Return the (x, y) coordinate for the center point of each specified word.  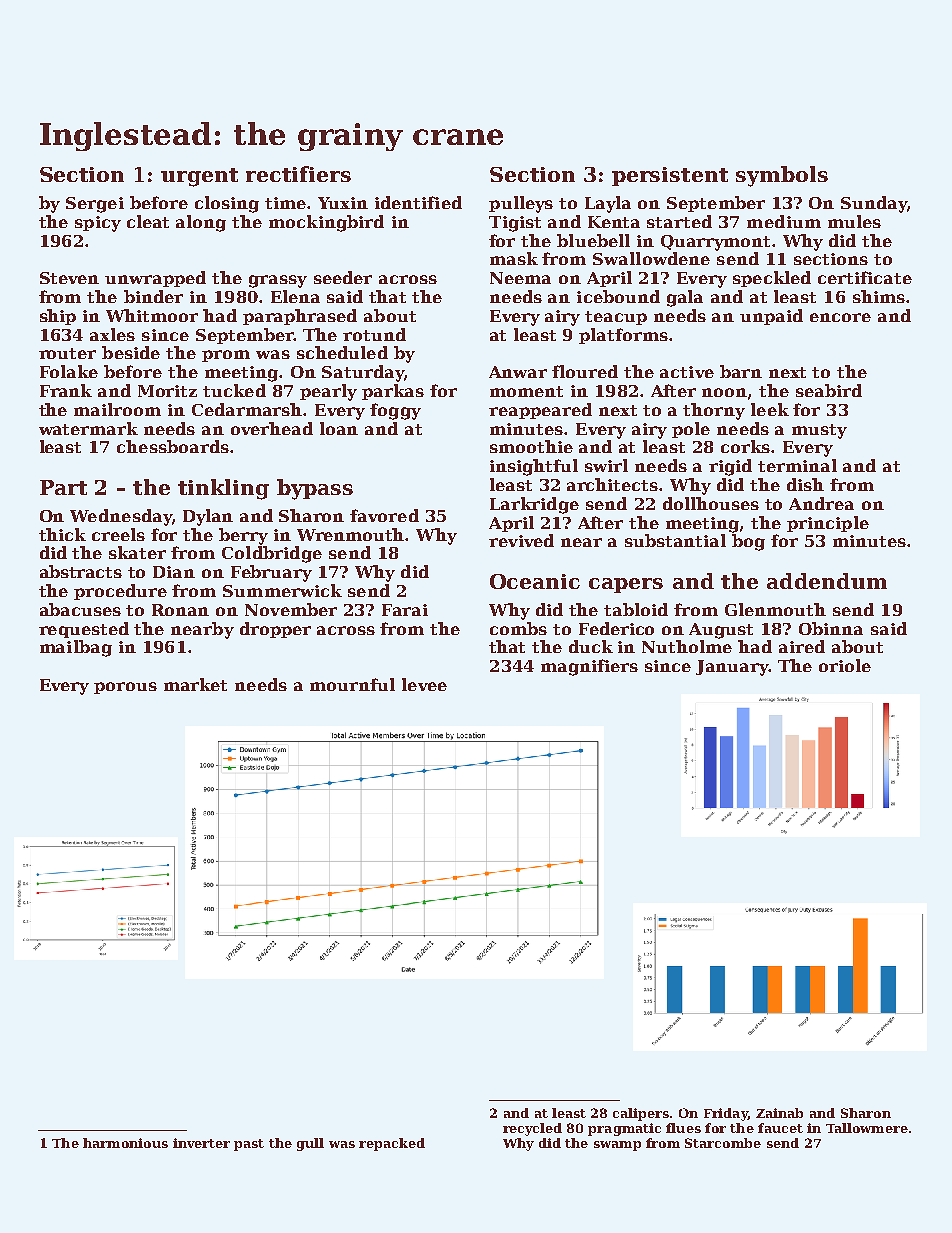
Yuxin (343, 203)
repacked (392, 1144)
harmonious (125, 1143)
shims (879, 296)
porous (125, 688)
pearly (328, 392)
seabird (829, 390)
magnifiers (589, 667)
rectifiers (298, 174)
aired (802, 646)
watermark (88, 428)
